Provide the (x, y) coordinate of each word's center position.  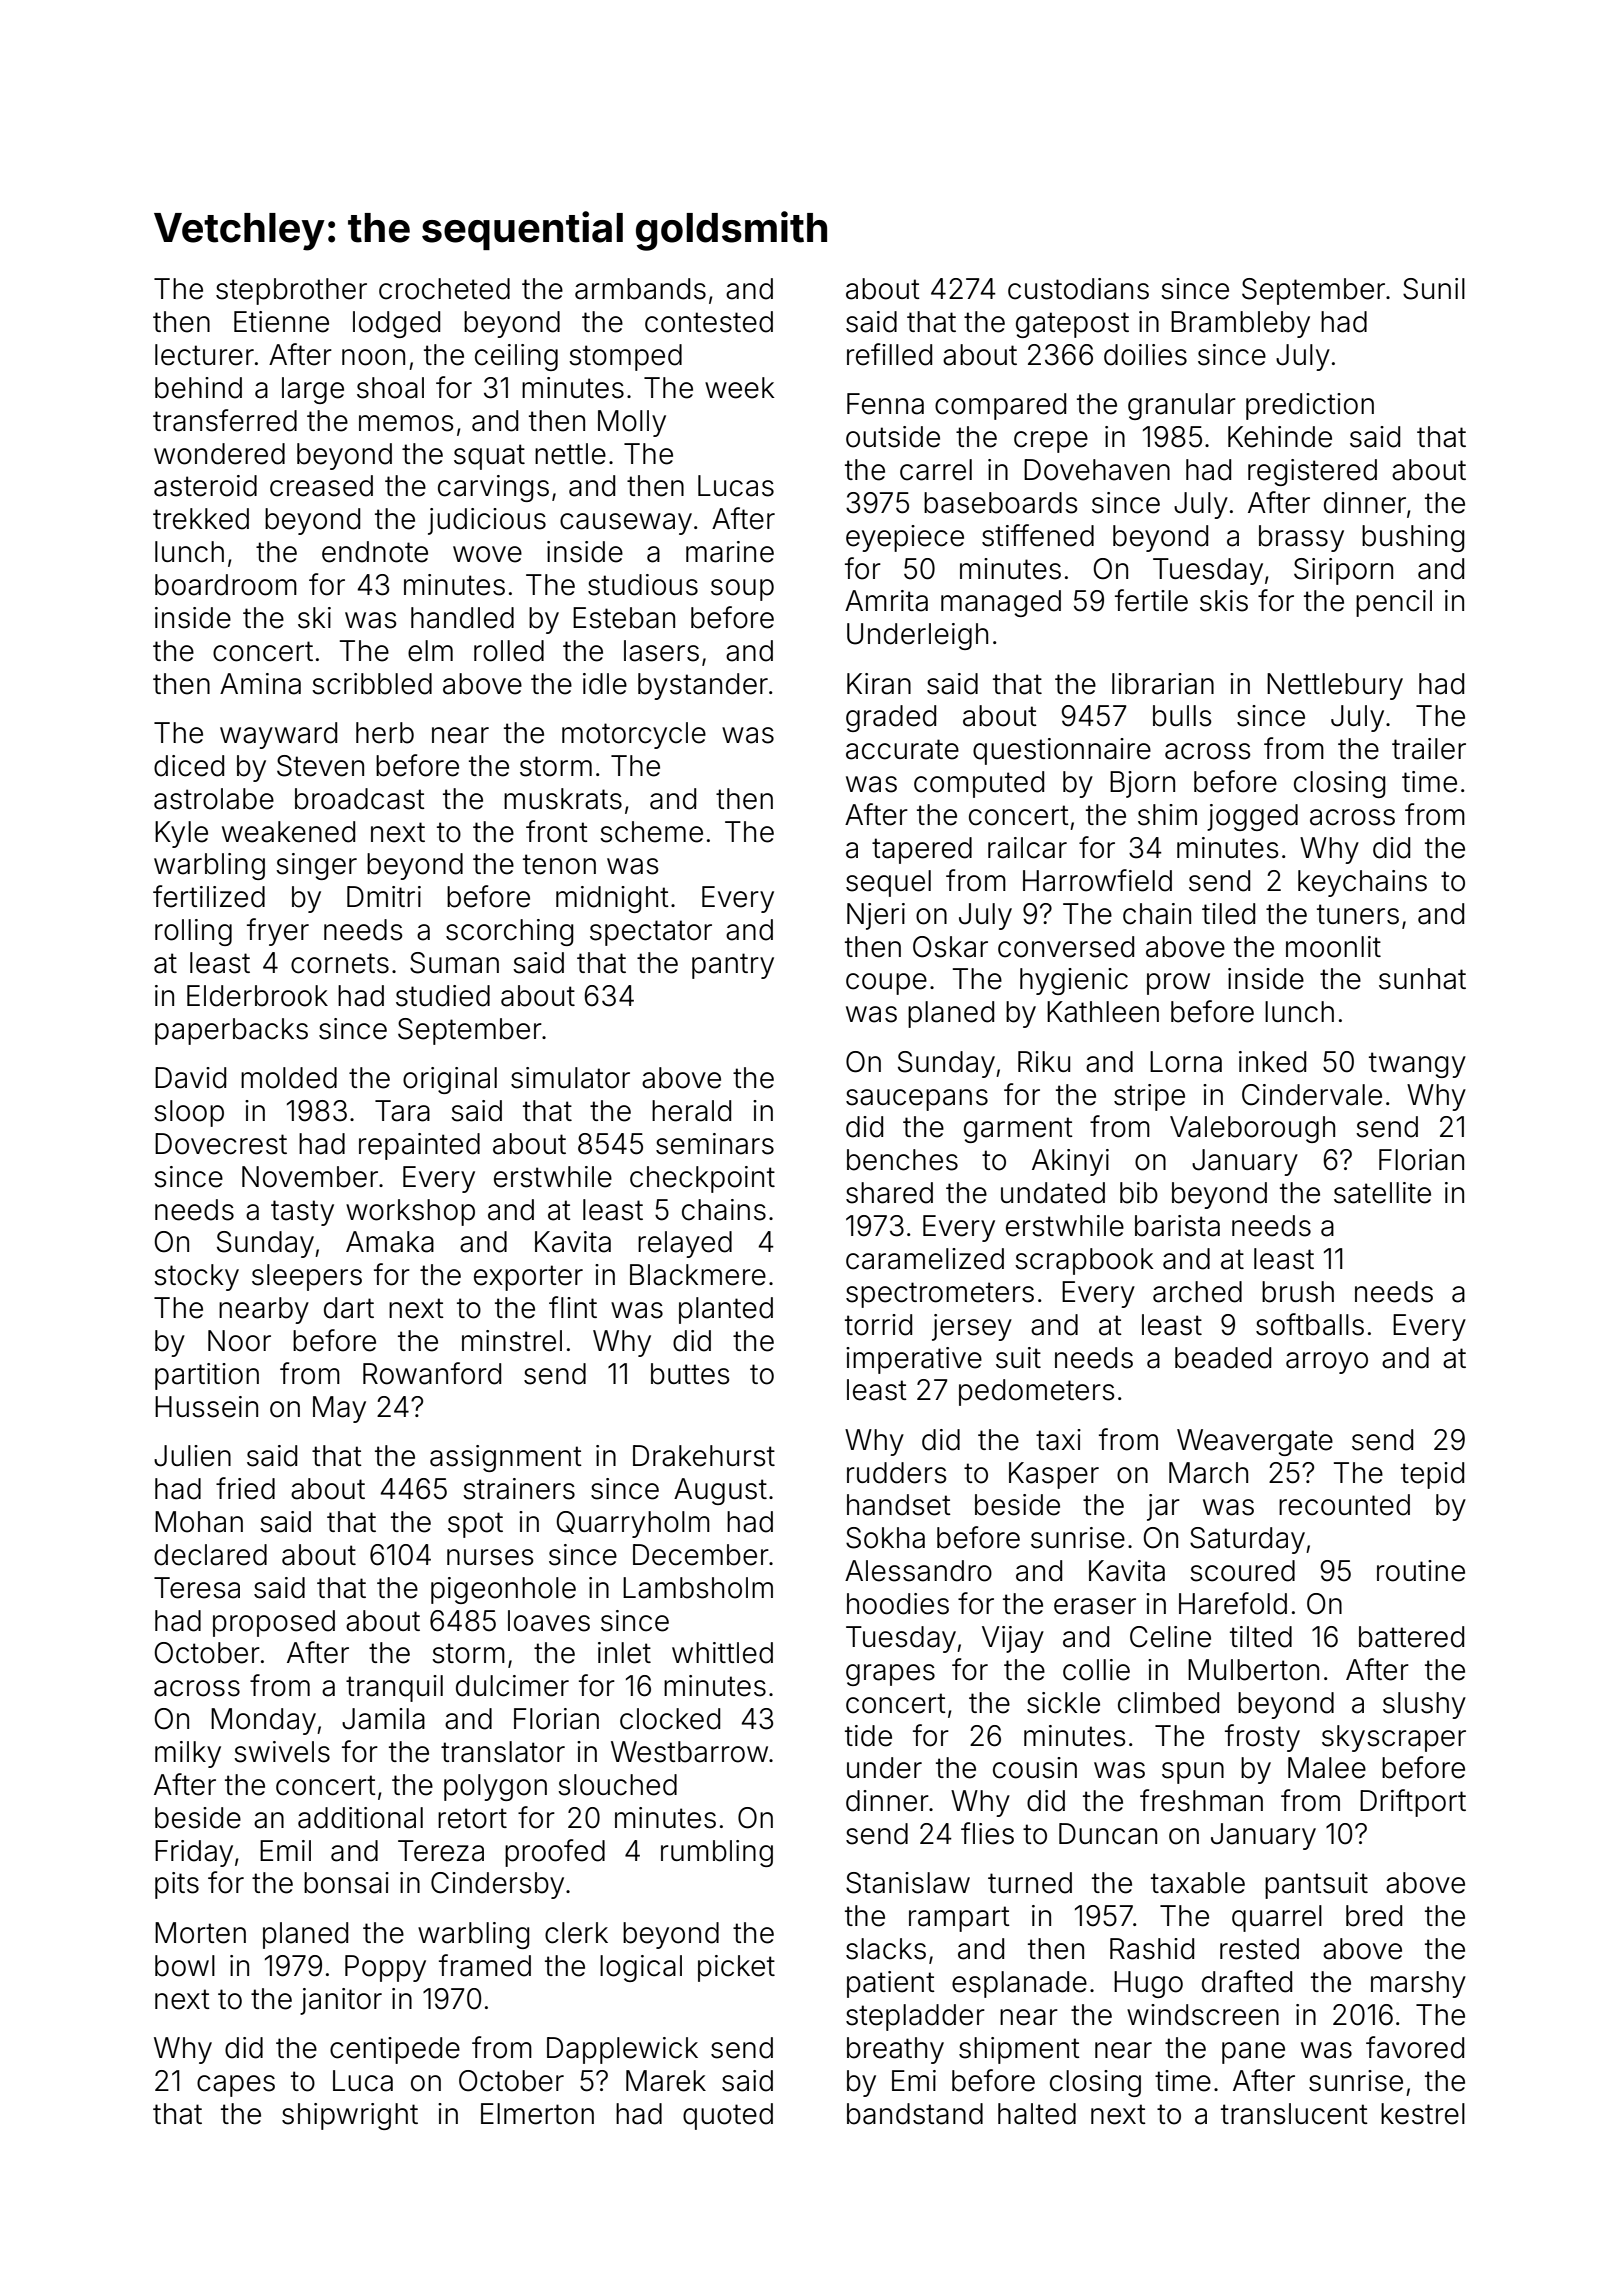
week (739, 388)
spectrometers (940, 1295)
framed (485, 1965)
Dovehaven (1097, 470)
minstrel (512, 1341)
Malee (1327, 1768)
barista (1177, 1226)
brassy (1301, 538)
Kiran (879, 684)
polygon (495, 1787)
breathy (895, 2050)
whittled (722, 1653)
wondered (219, 454)
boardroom (226, 585)
